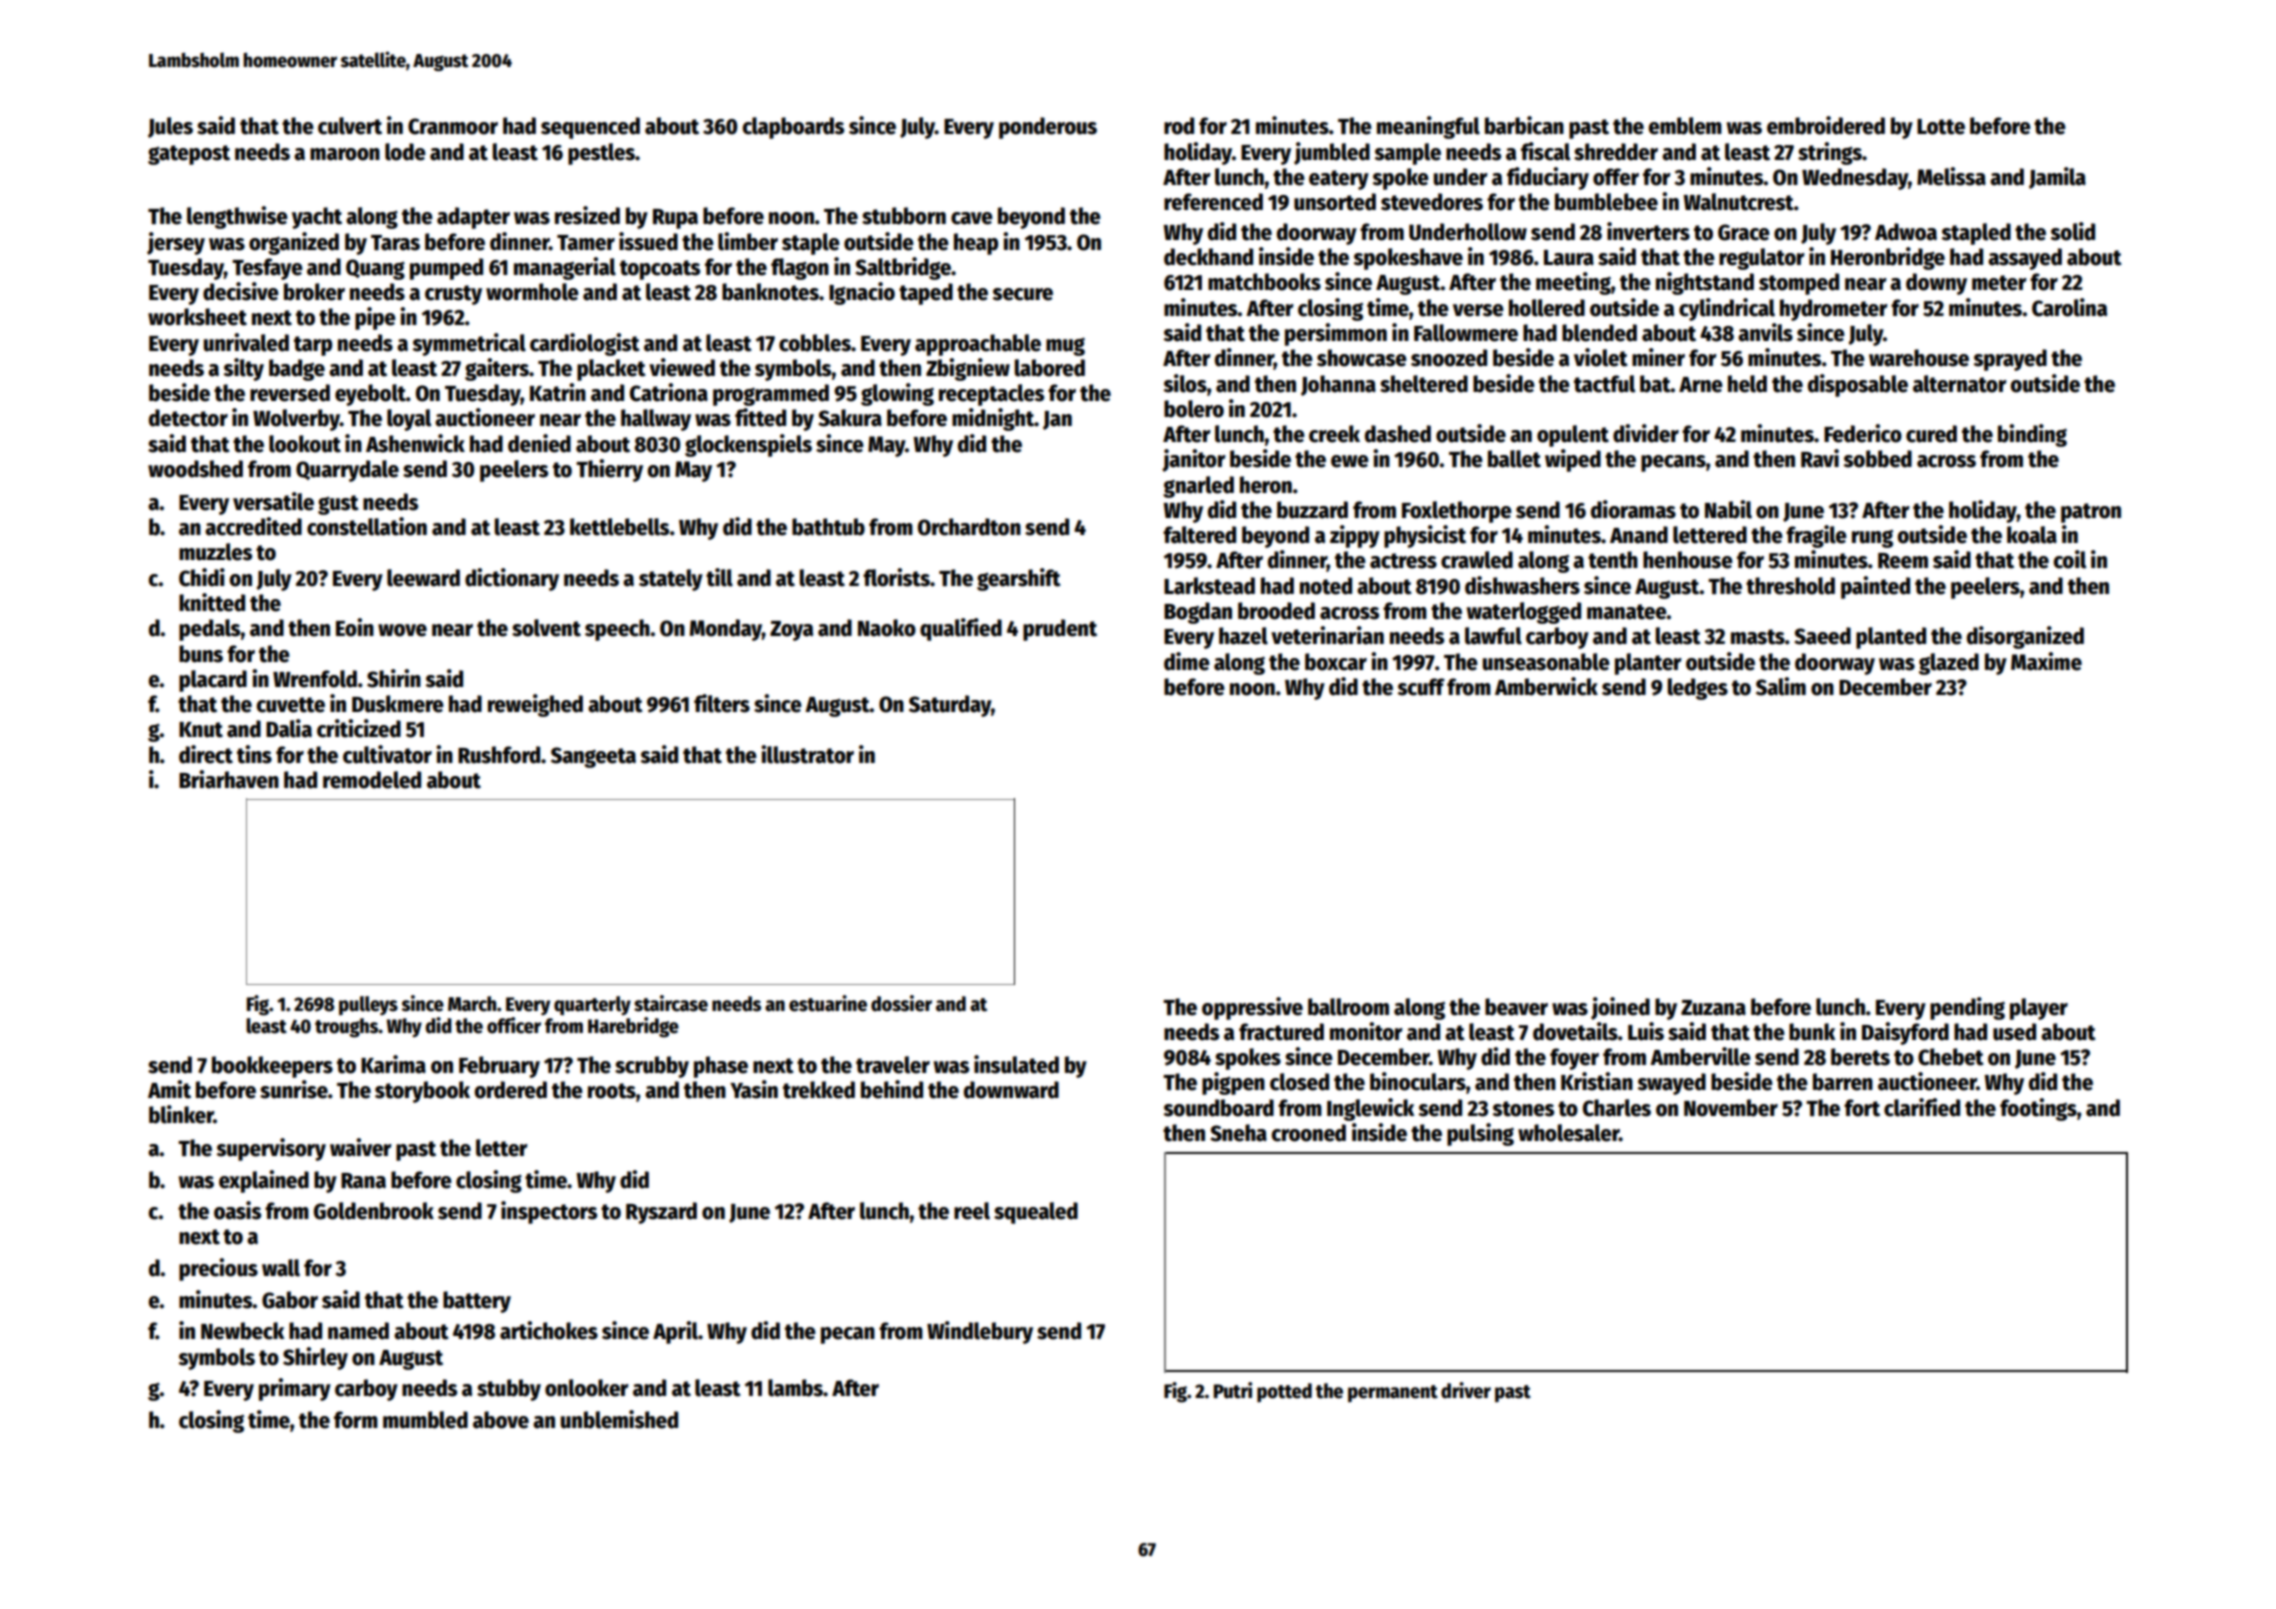 Image resolution: width=2276 pixels, height=1609 pixels. What do you see at coordinates (218, 1269) in the document?
I see `precious` at bounding box center [218, 1269].
